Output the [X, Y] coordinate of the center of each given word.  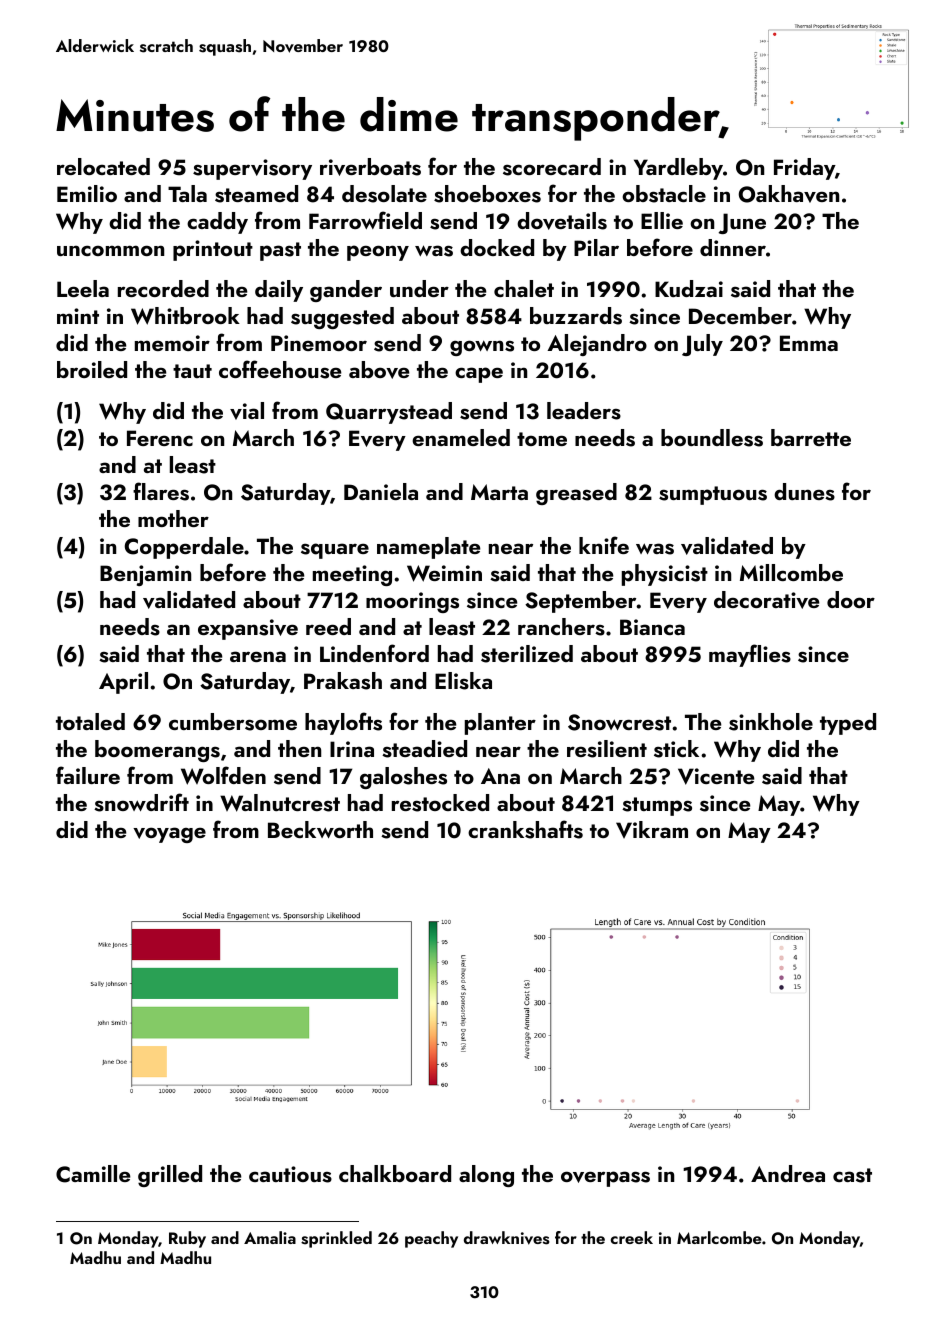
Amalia [270, 1237]
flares [161, 491]
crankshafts [525, 829]
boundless [712, 438]
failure [88, 775]
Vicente [716, 776]
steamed [256, 194]
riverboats [370, 167]
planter [500, 724]
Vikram [652, 830]
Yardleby [678, 169]
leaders [584, 411]
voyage [169, 835]
